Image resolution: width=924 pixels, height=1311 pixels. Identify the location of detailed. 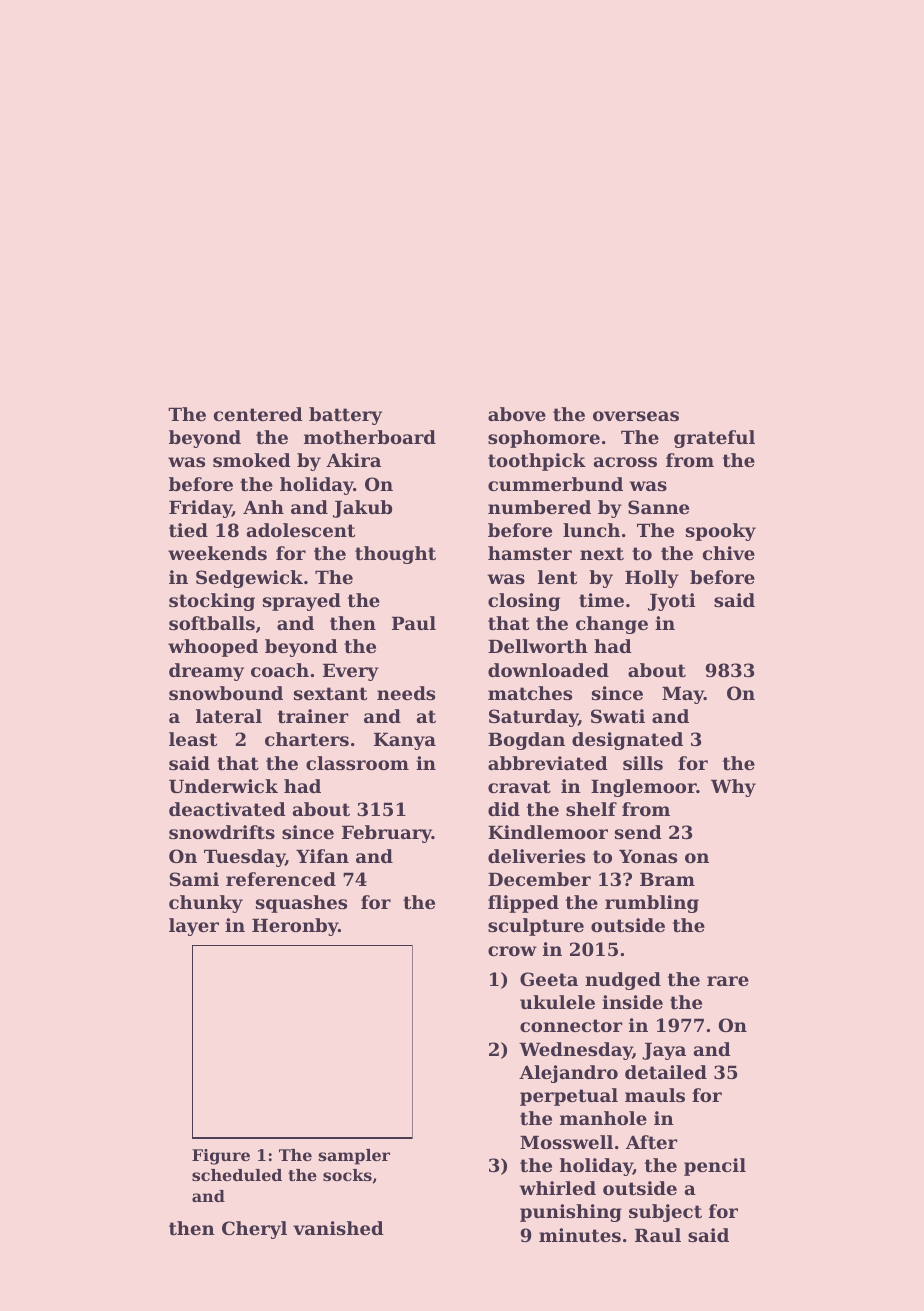
(666, 1072).
